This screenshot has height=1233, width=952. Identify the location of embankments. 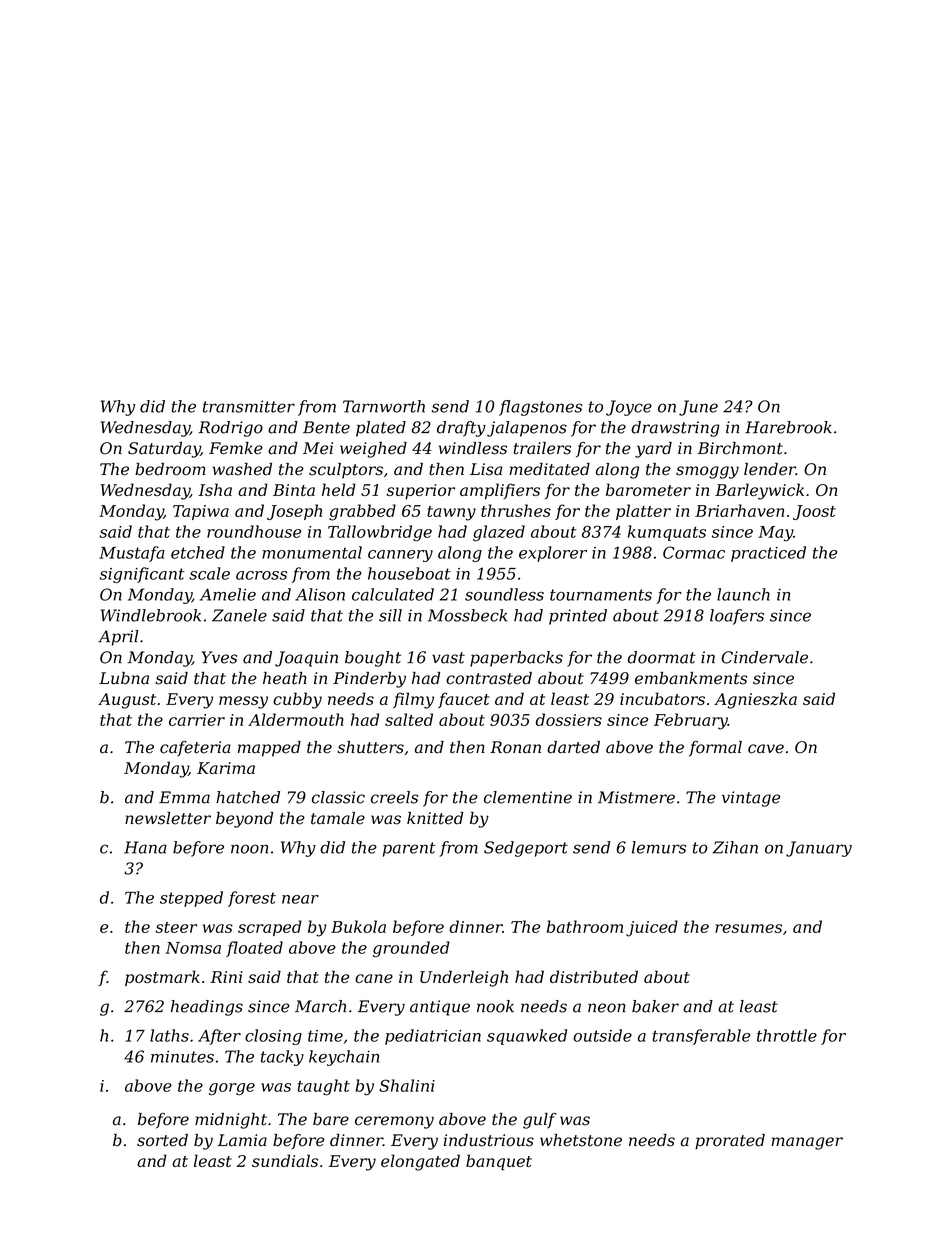
(691, 678).
